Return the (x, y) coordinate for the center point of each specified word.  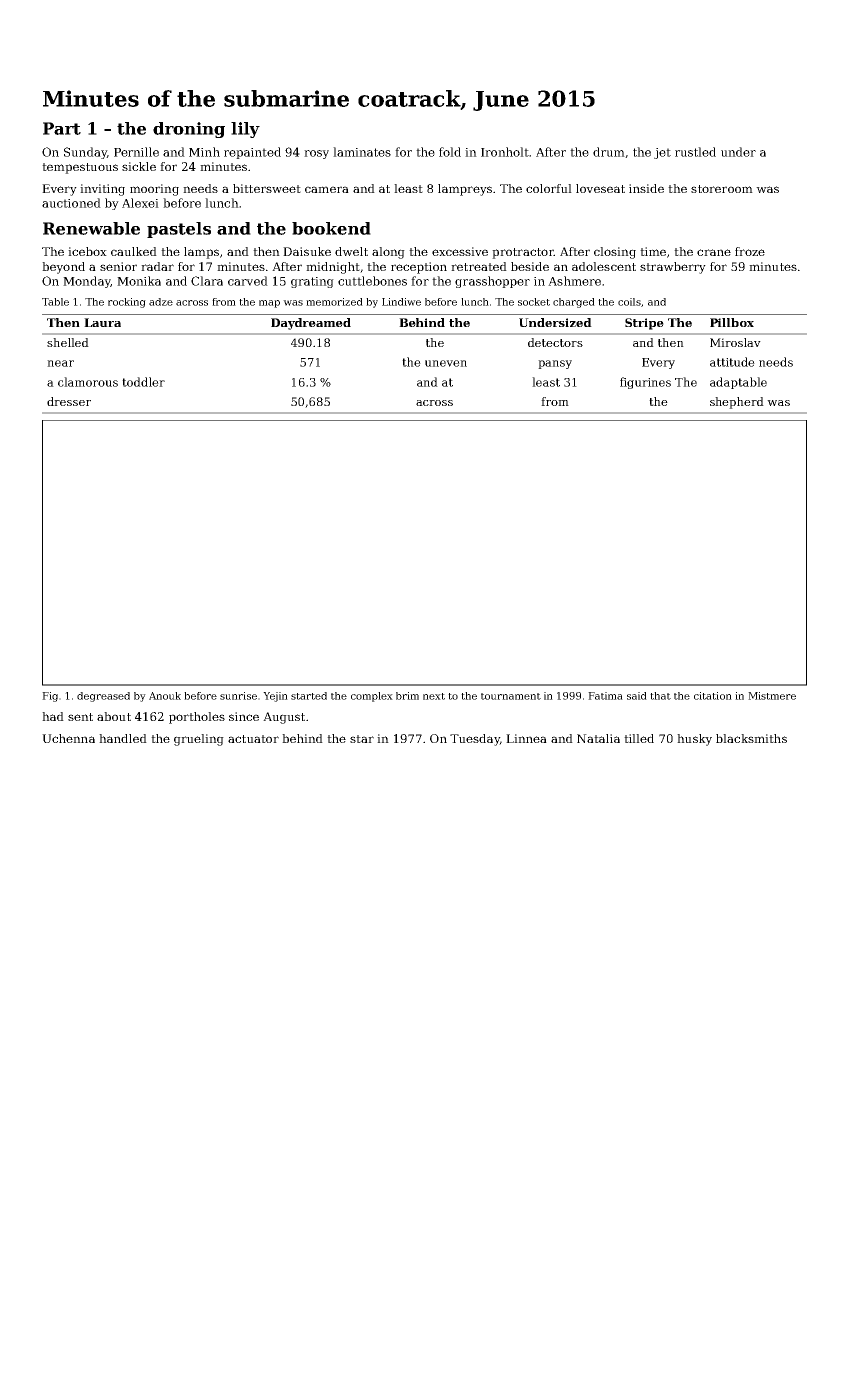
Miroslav (735, 342)
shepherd (737, 403)
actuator (253, 739)
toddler (143, 382)
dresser (69, 401)
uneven (446, 363)
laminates (362, 152)
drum (609, 152)
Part (62, 128)
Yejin (275, 697)
